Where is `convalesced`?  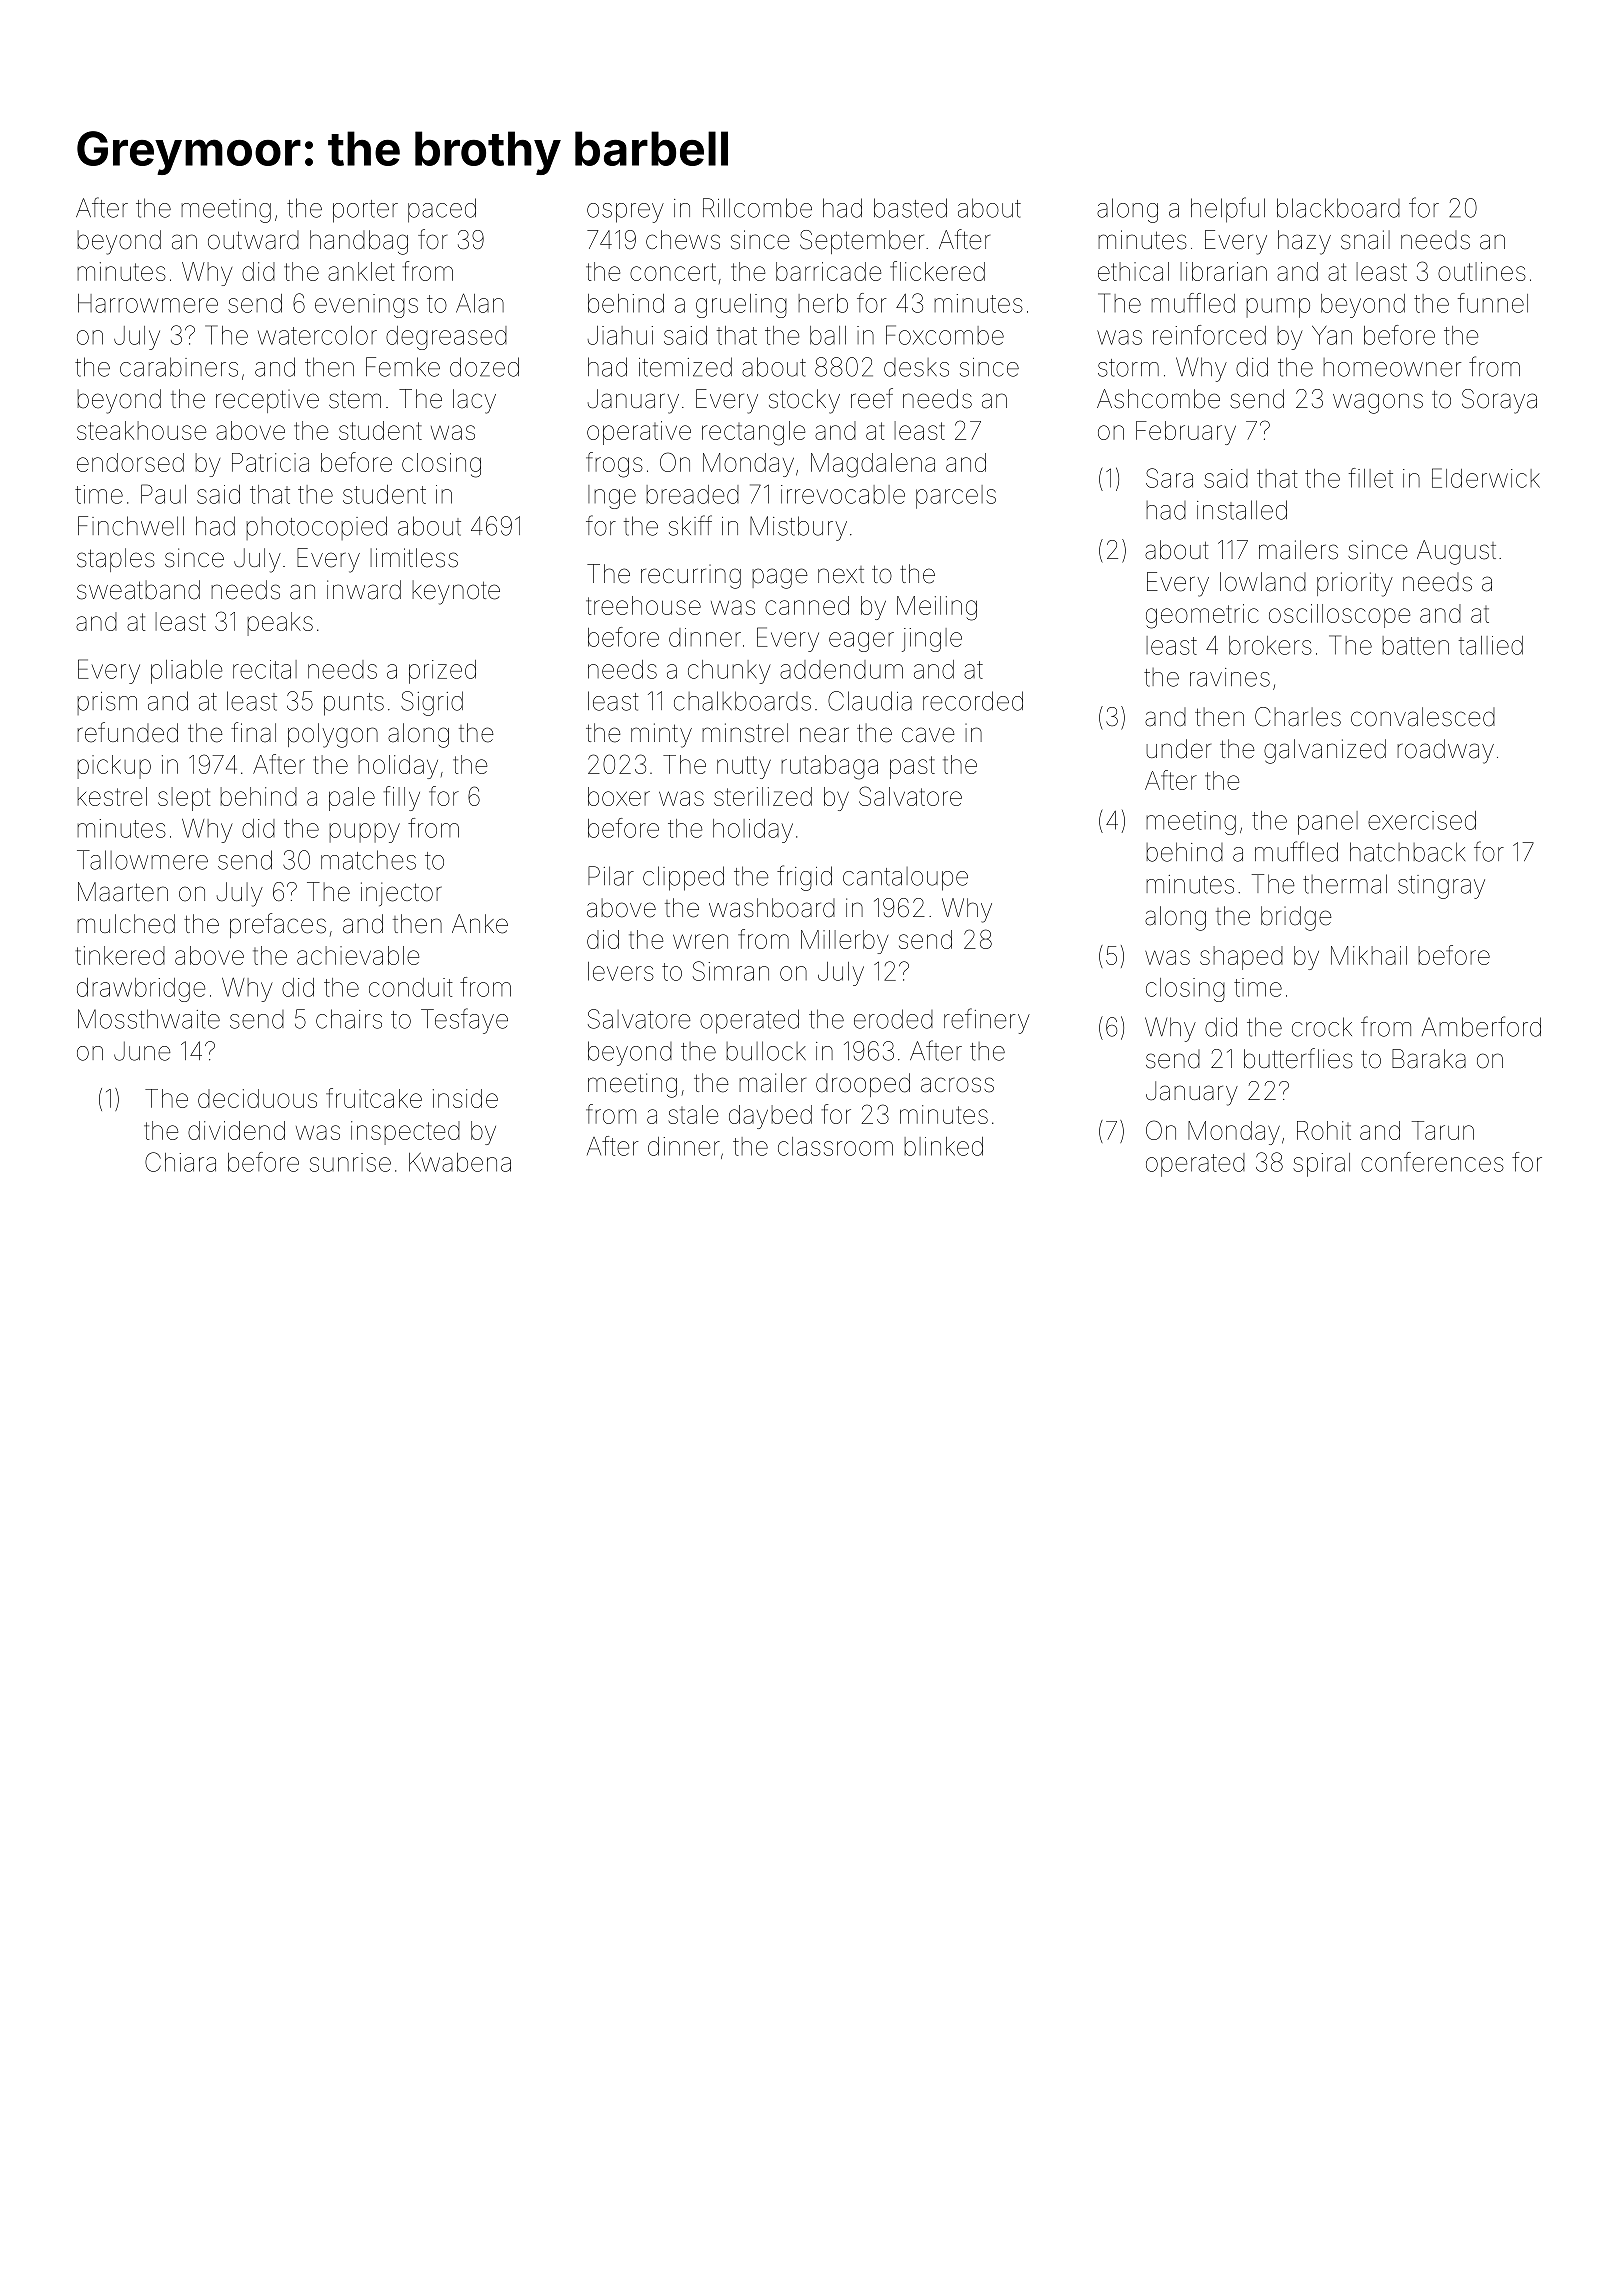
convalesced is located at coordinates (1423, 717).
